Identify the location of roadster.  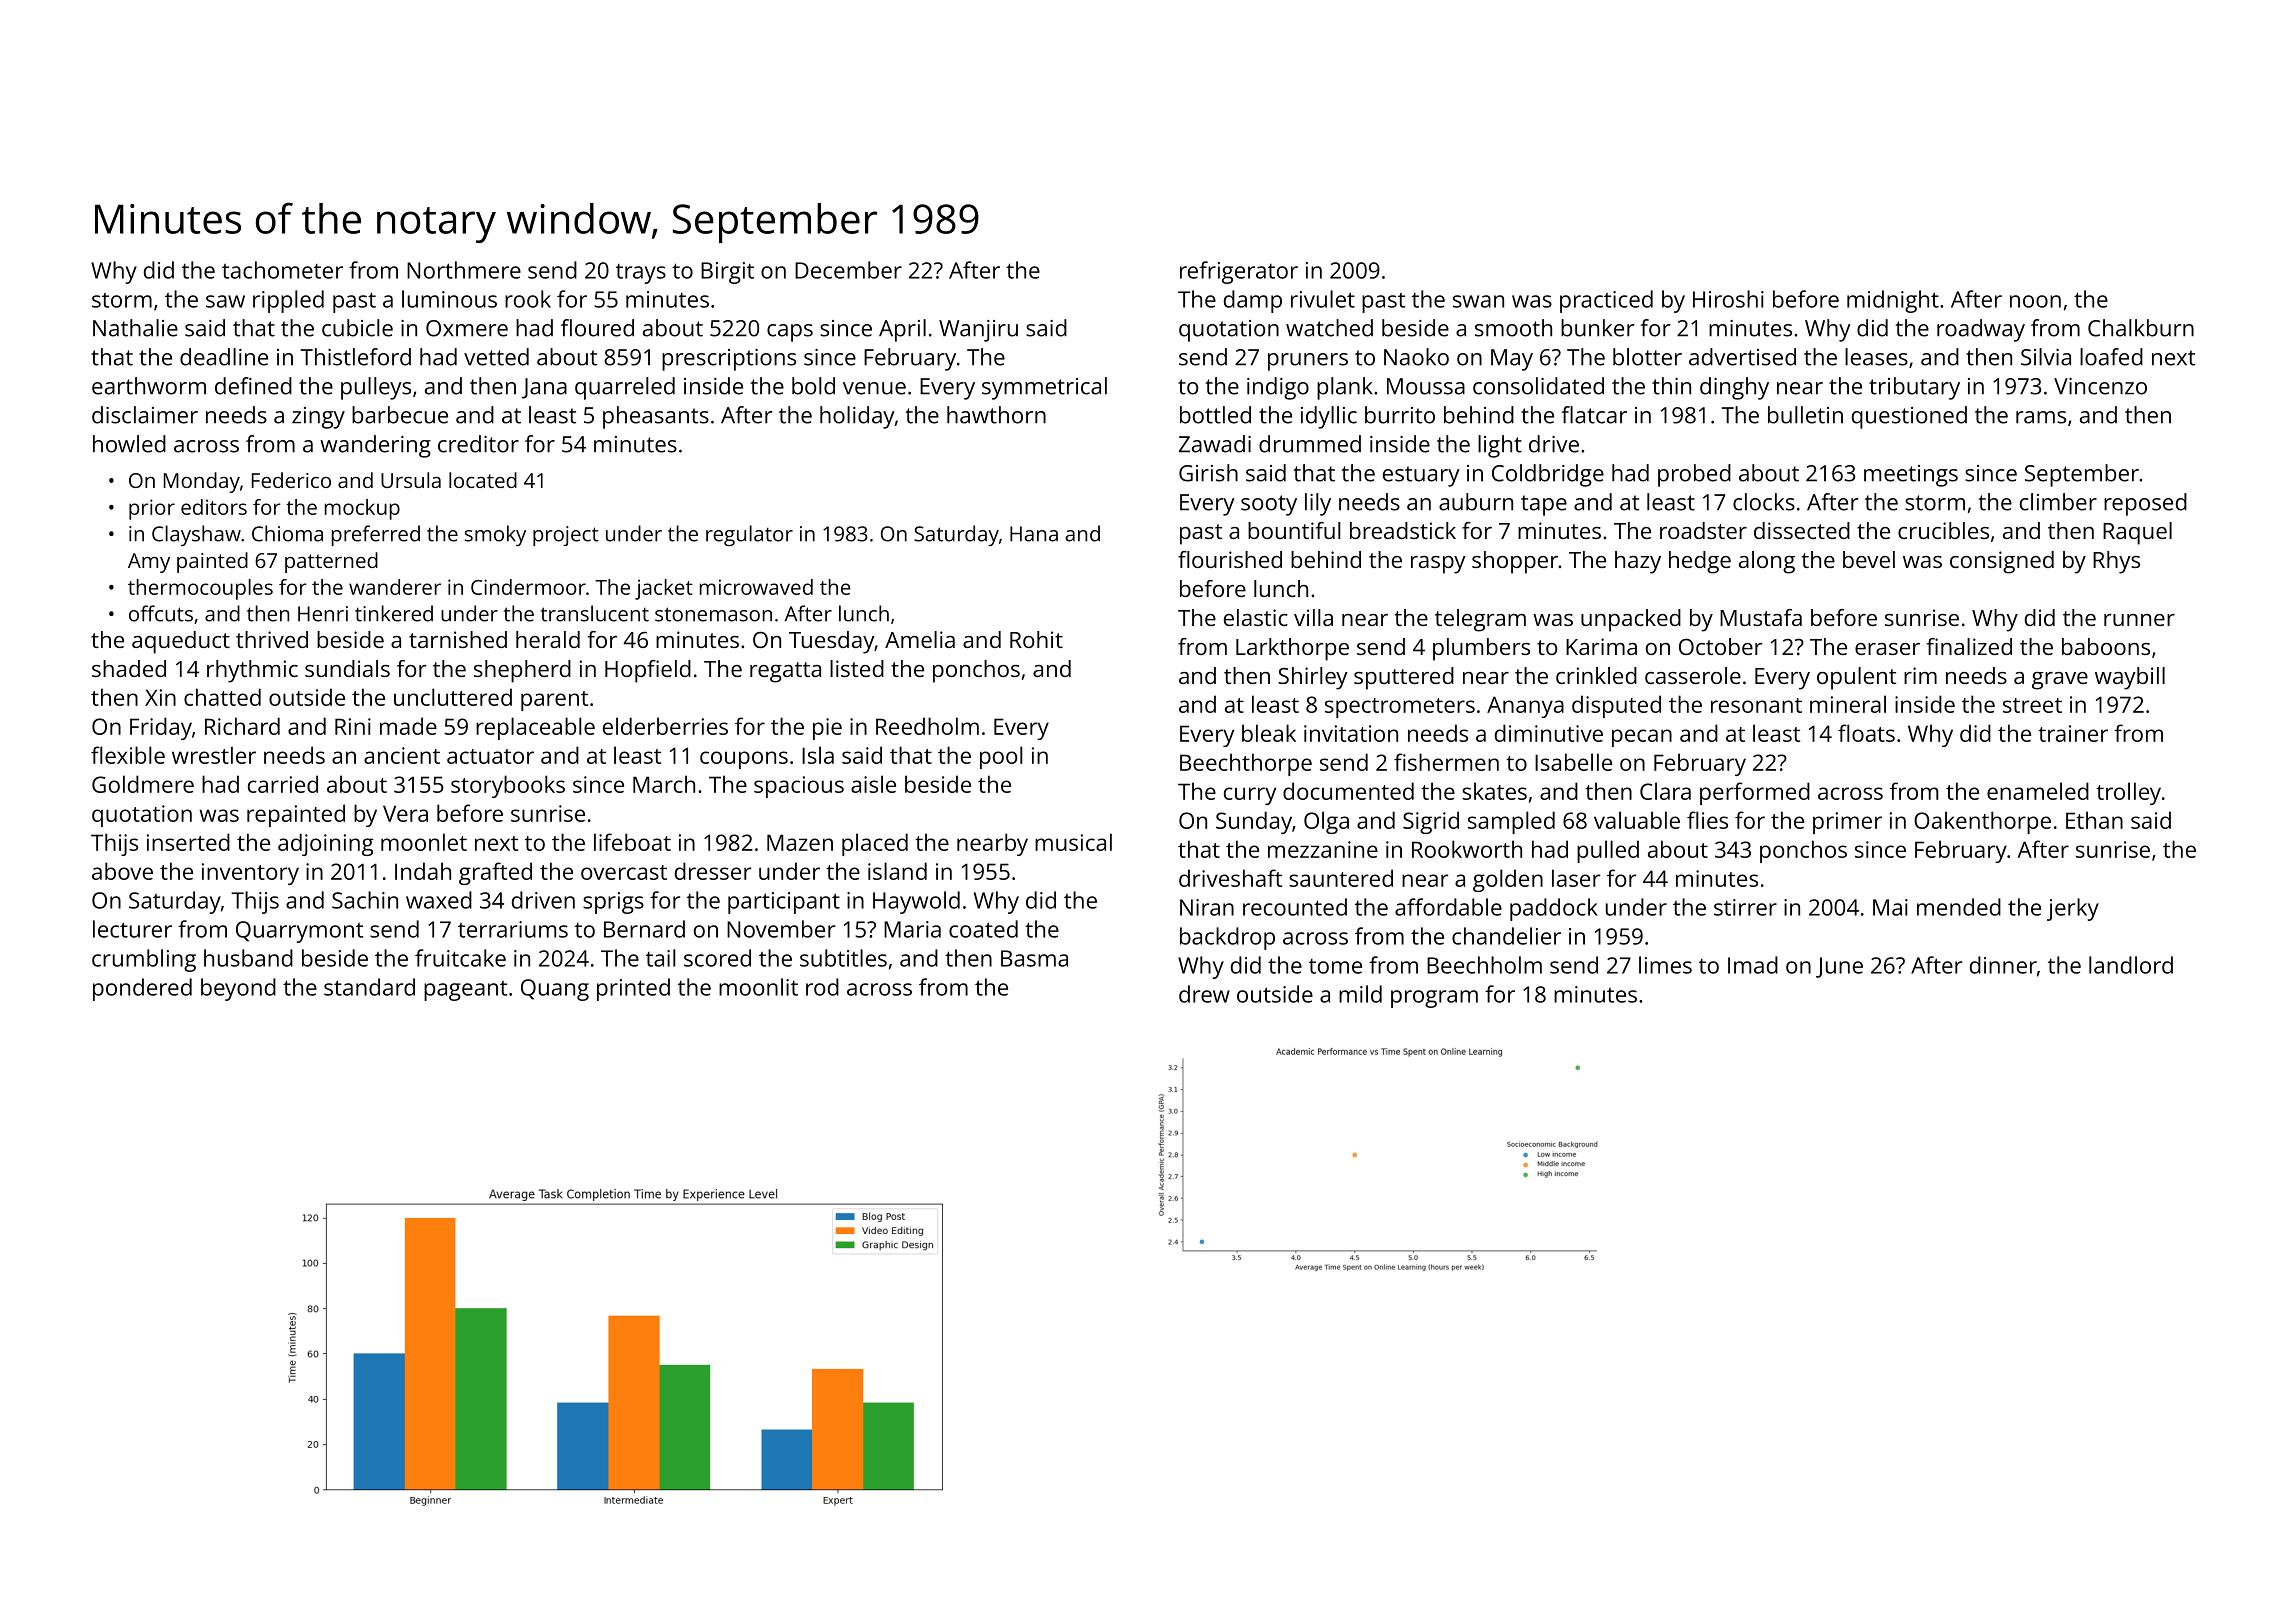
(1703, 530).
